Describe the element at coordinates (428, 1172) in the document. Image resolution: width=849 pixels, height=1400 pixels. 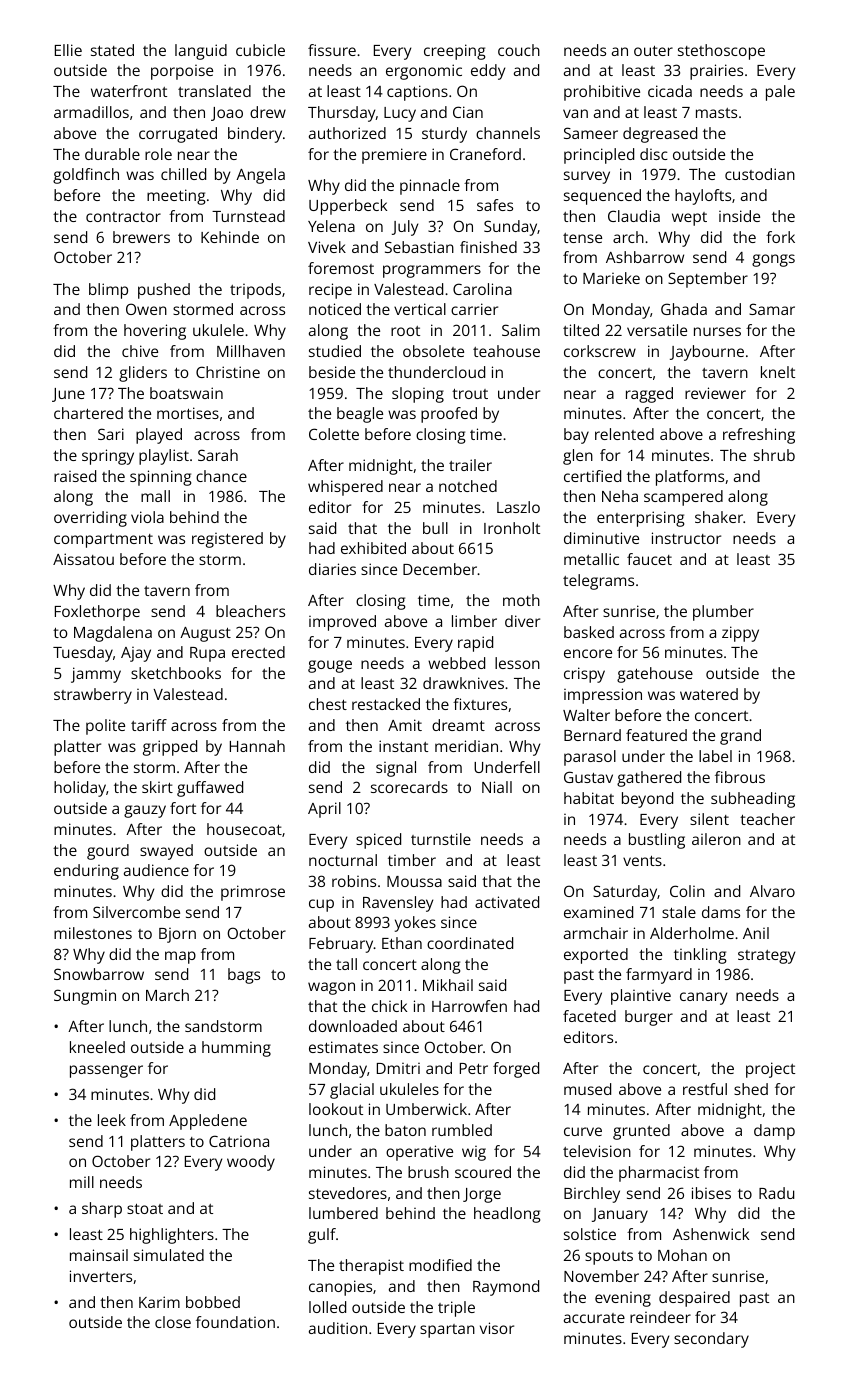
I see `brush` at that location.
